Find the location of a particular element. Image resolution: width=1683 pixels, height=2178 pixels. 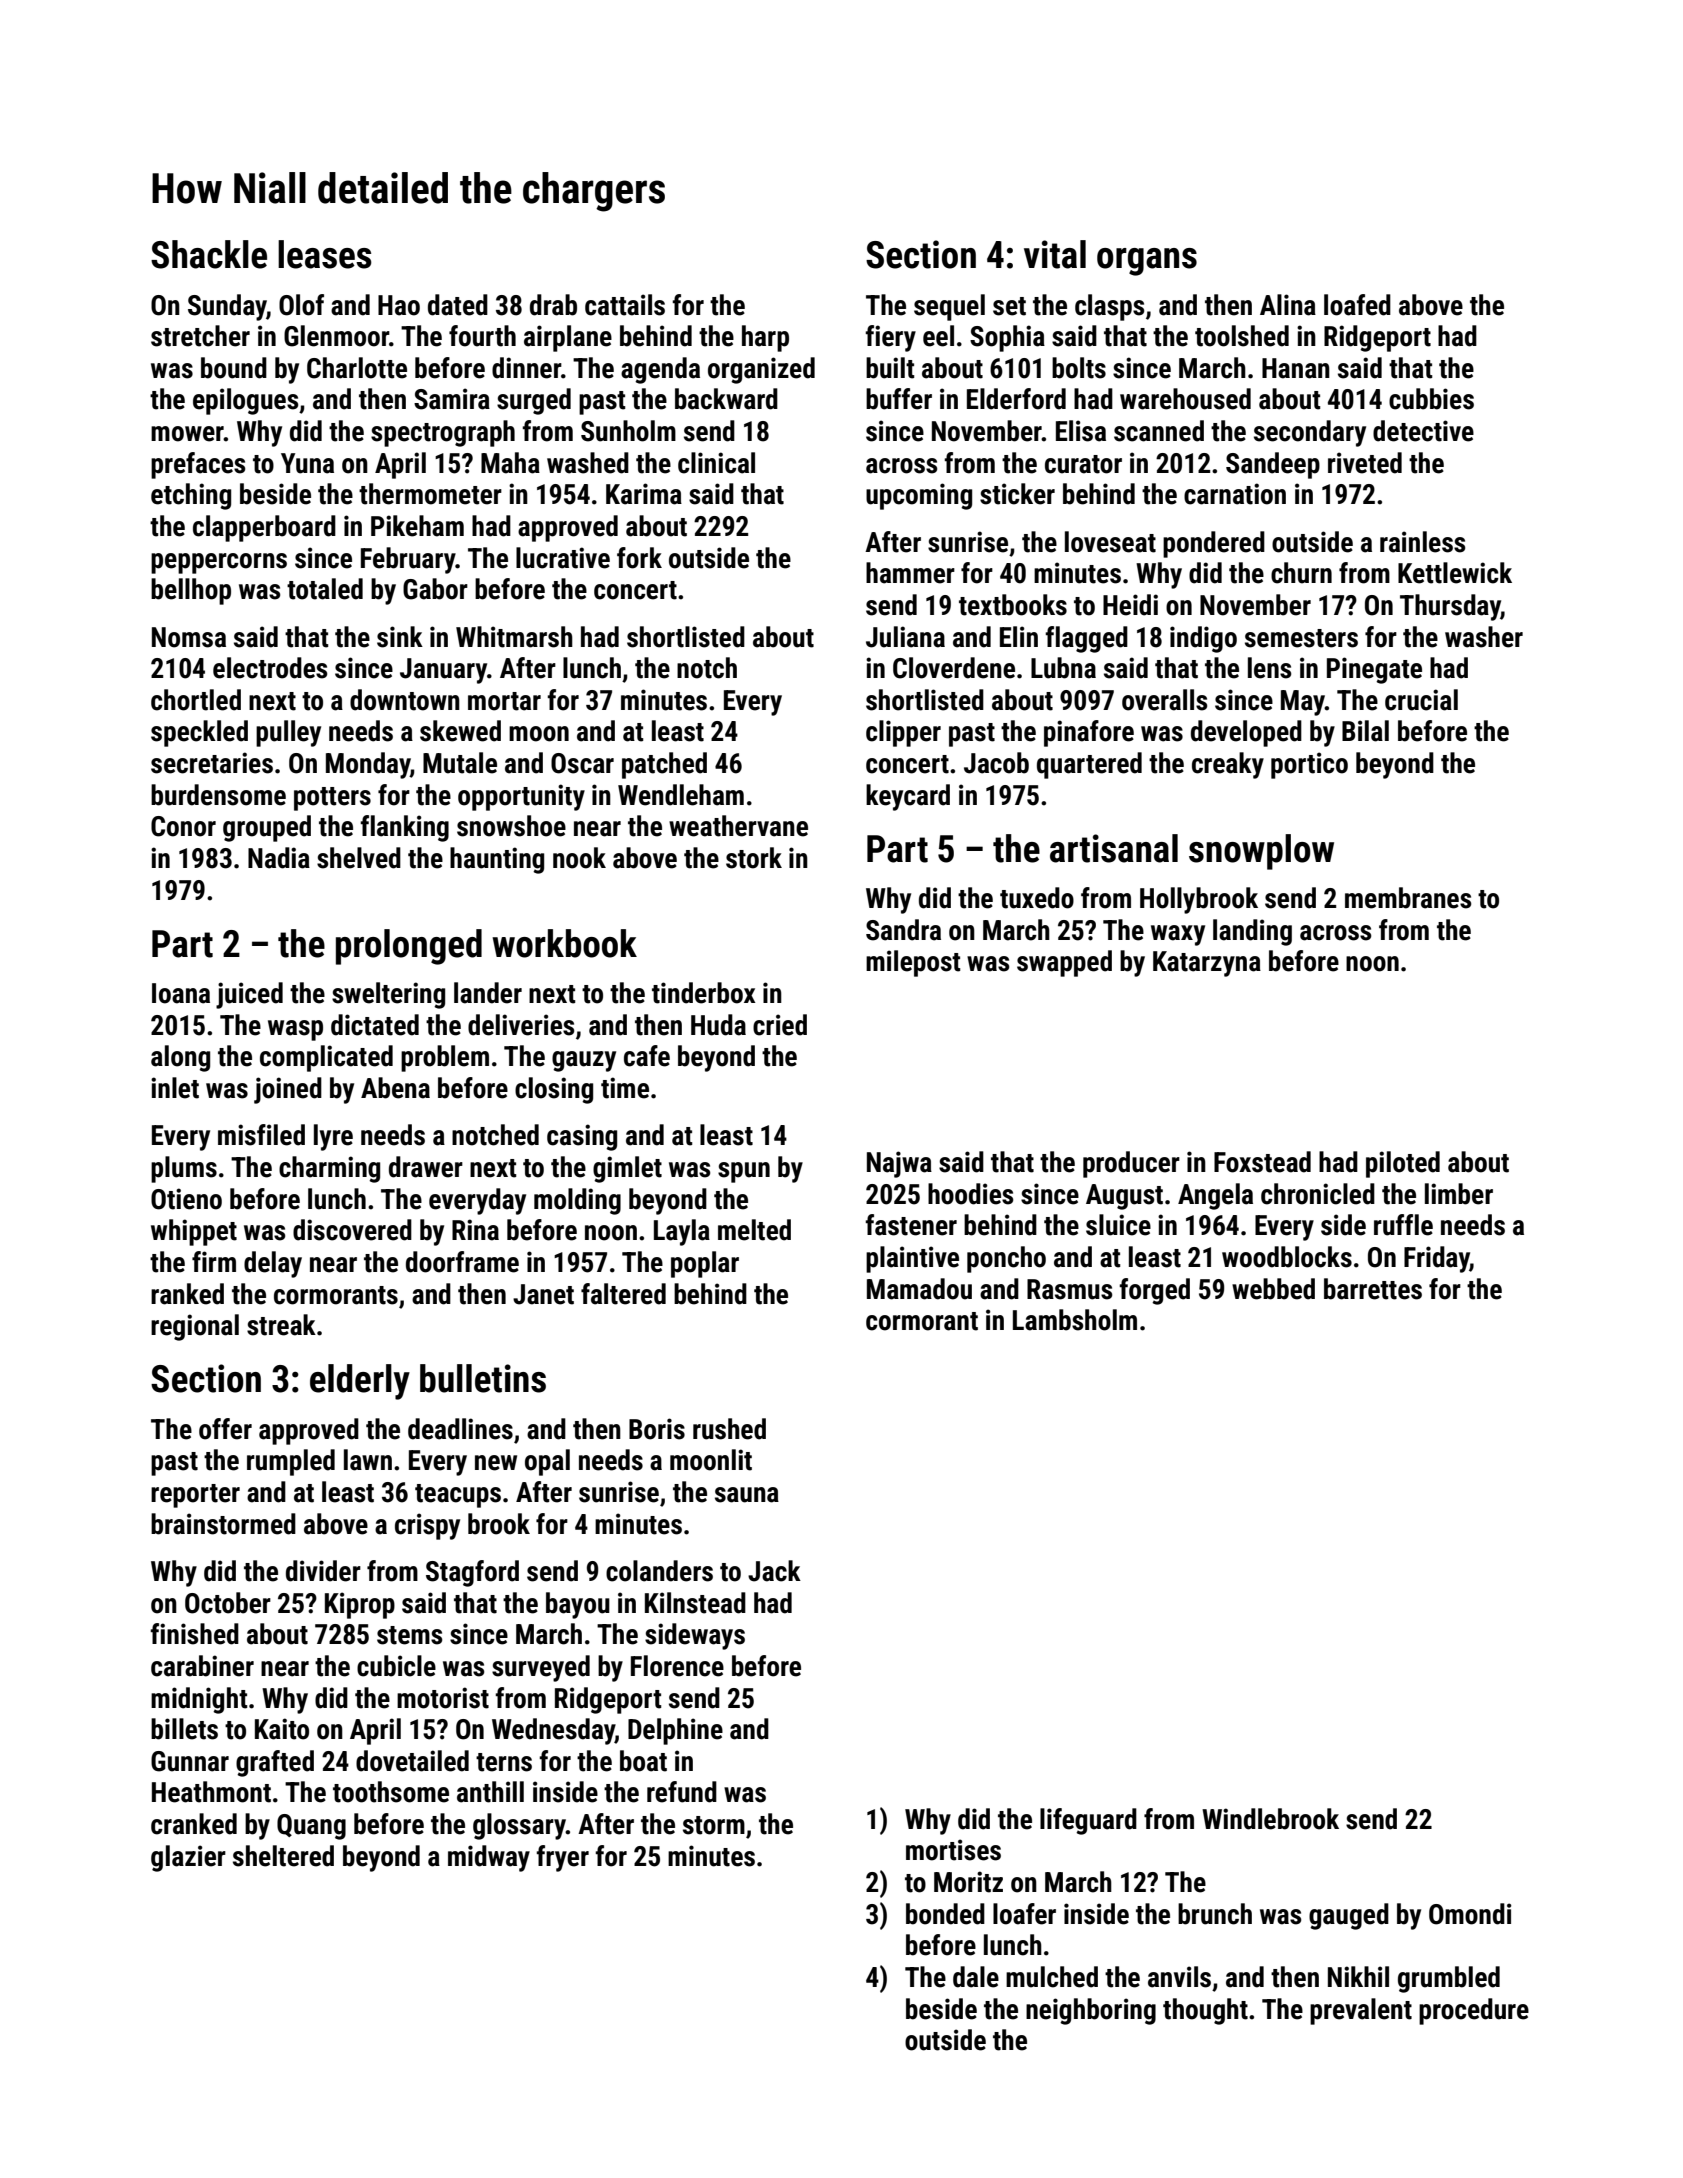

stretcher is located at coordinates (200, 336).
